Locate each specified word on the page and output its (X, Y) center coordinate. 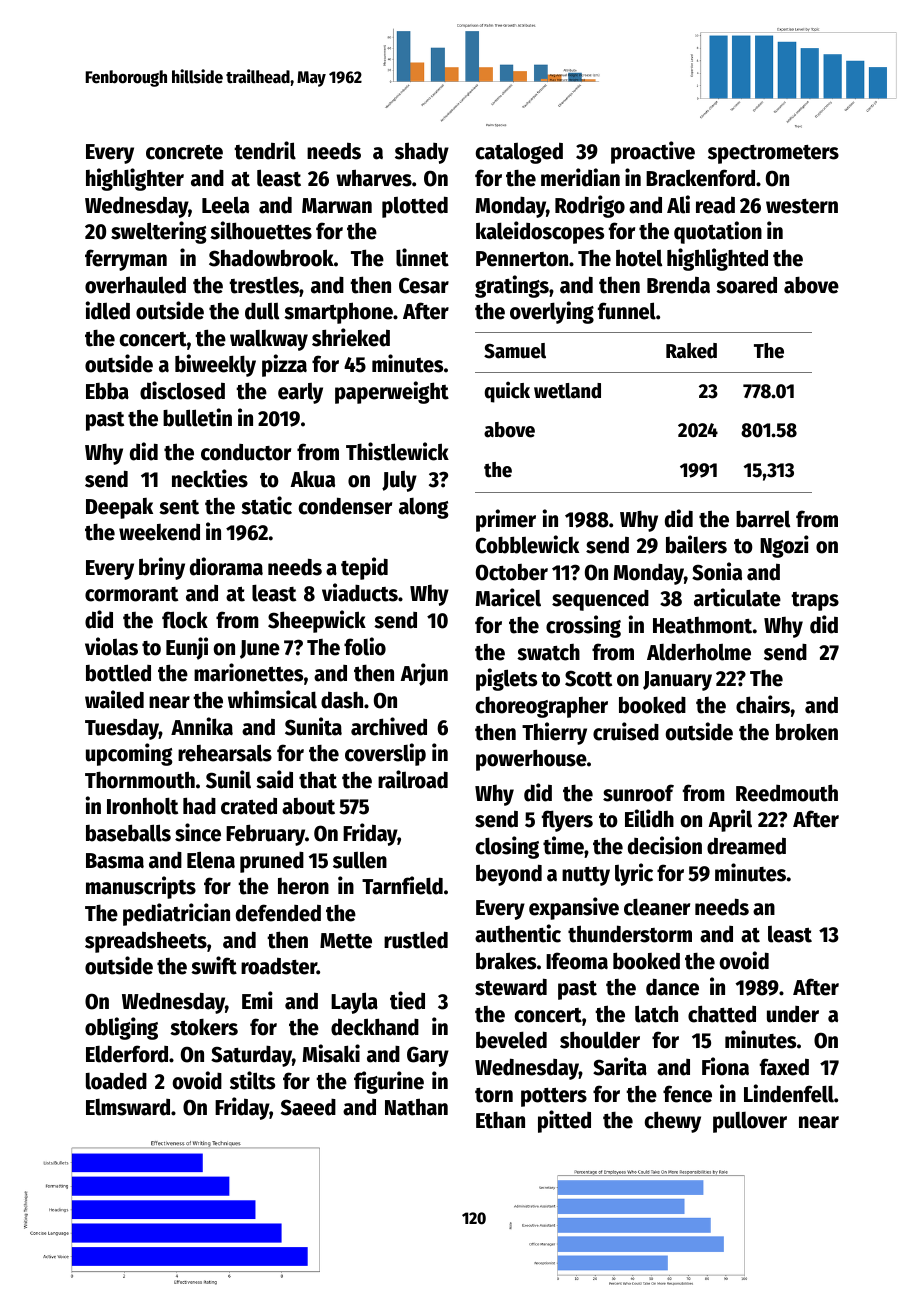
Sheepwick (317, 621)
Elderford (127, 1054)
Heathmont (702, 625)
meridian (580, 177)
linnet (422, 257)
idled (107, 310)
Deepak (119, 508)
